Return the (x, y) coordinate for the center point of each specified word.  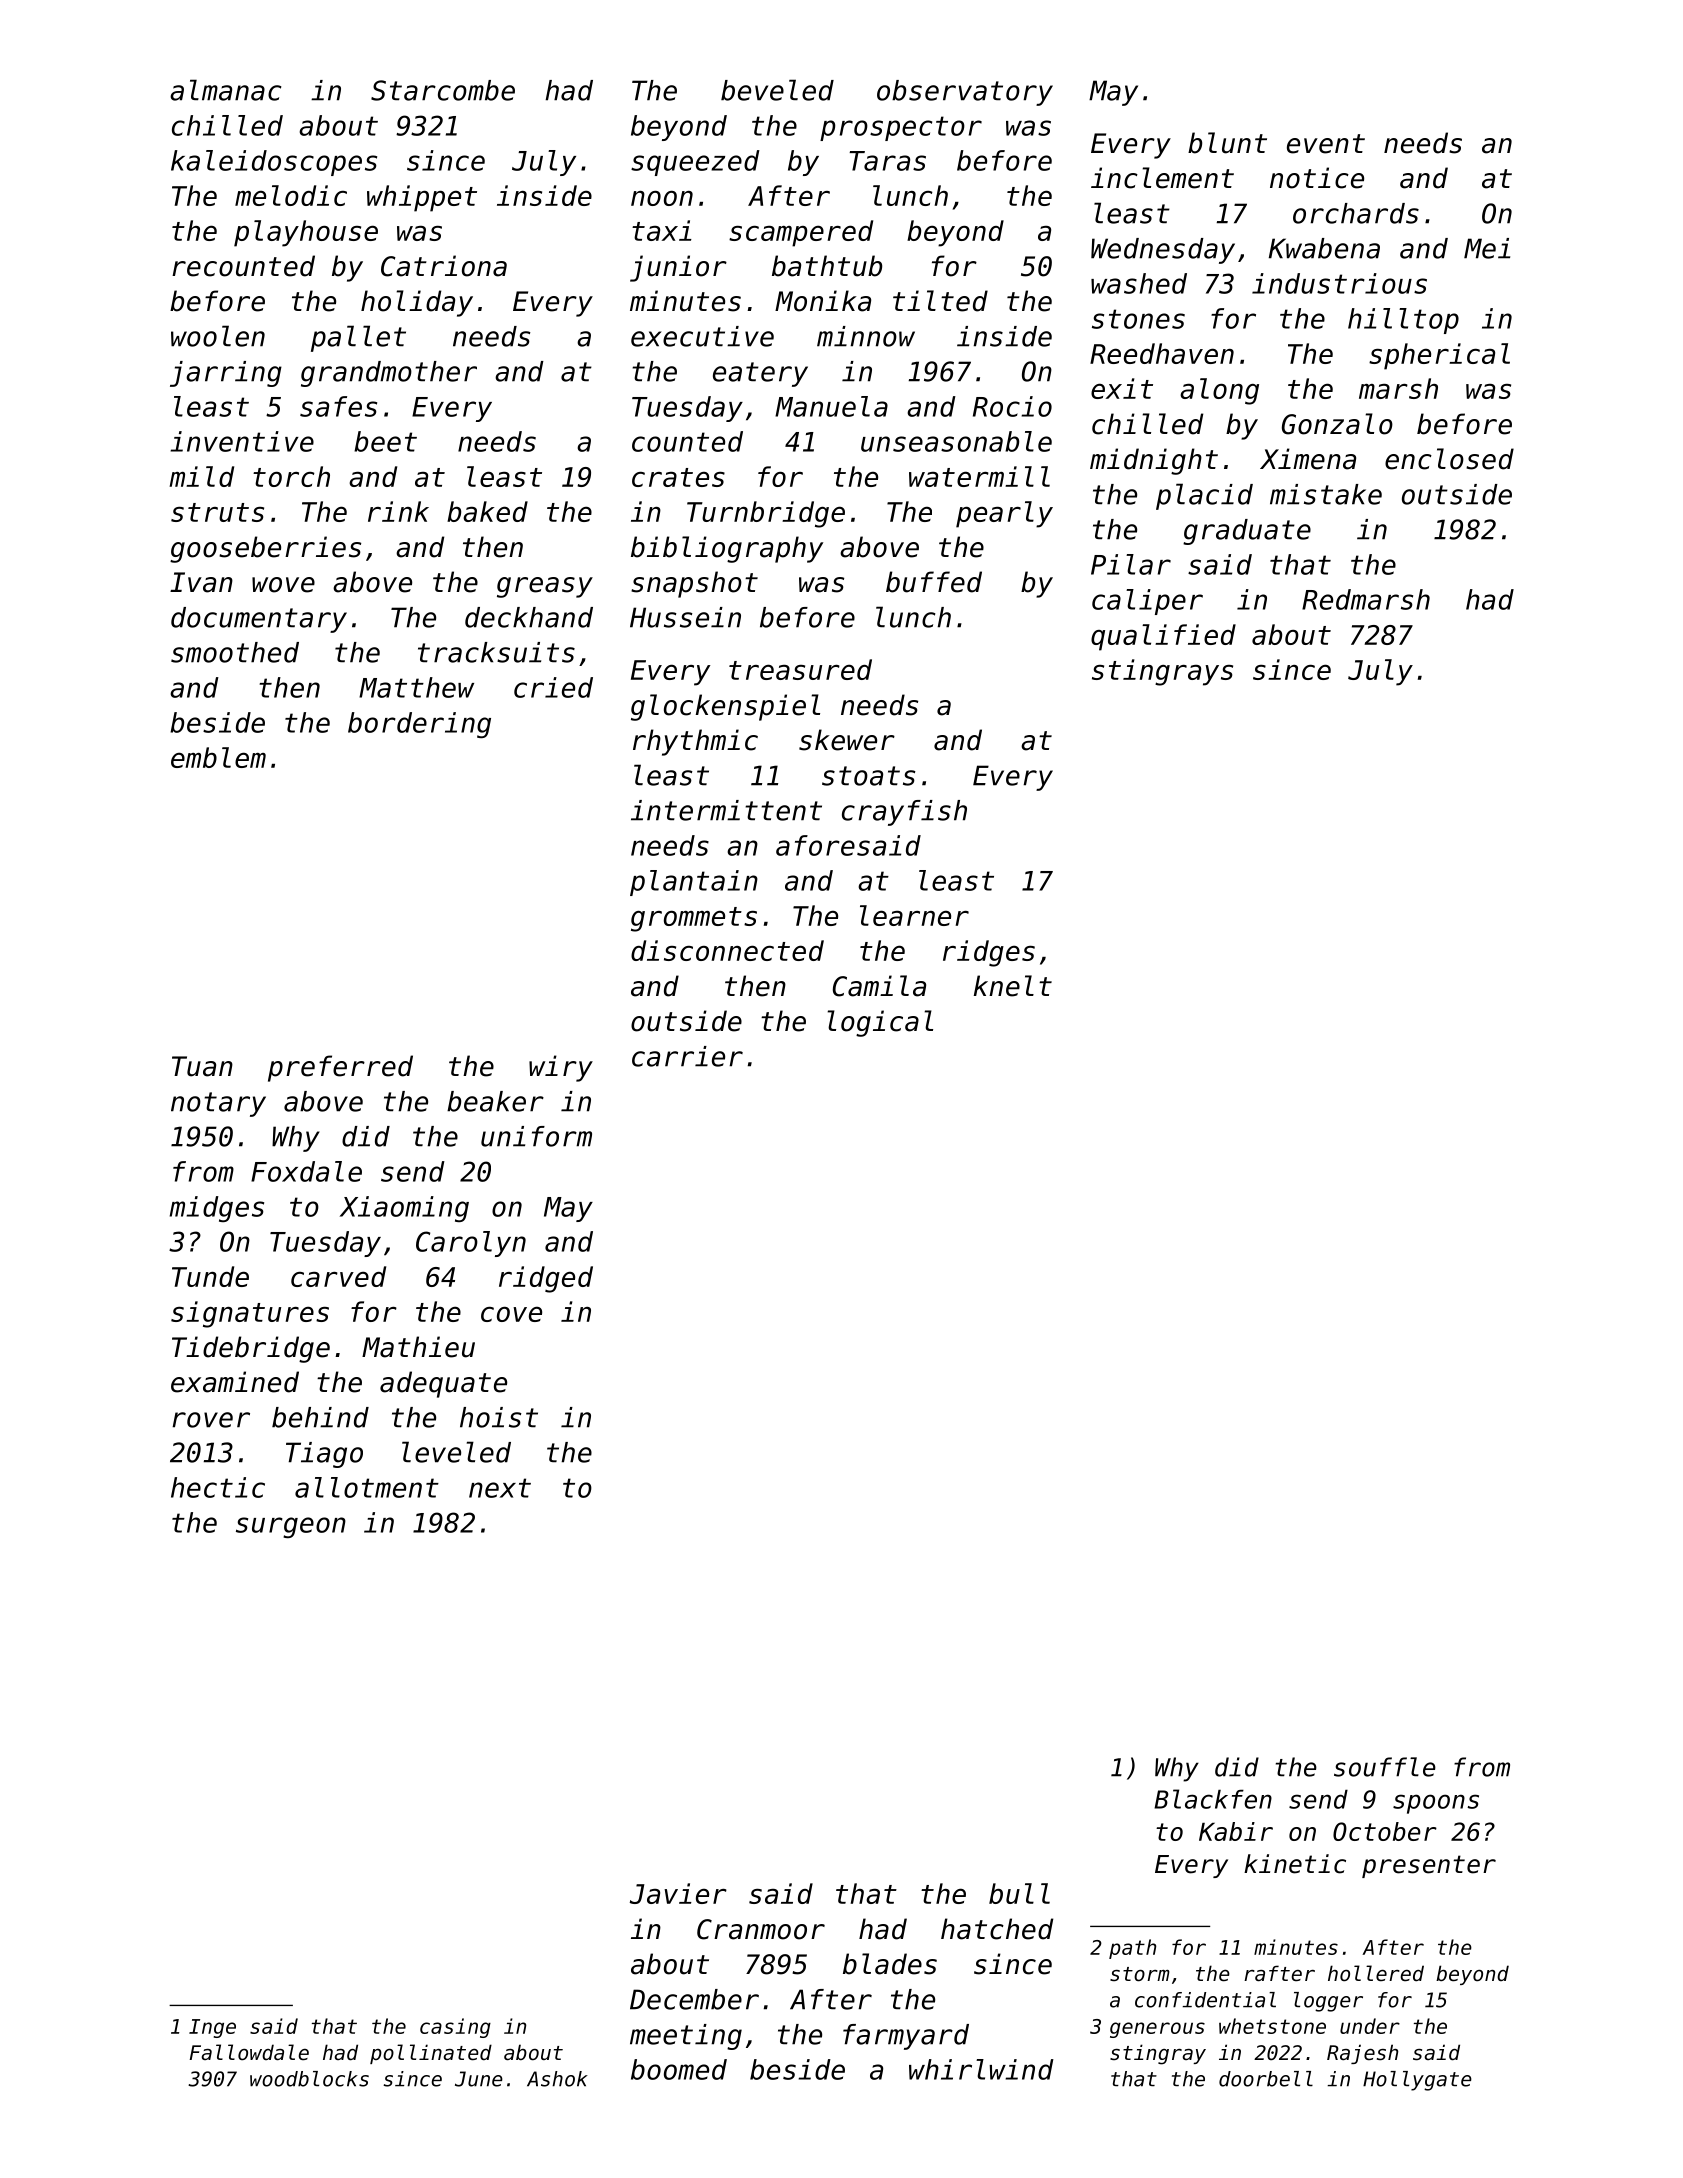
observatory (965, 93)
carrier (687, 1056)
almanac (225, 90)
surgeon (291, 1527)
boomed (679, 2069)
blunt (1227, 143)
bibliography (727, 549)
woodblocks (309, 2079)
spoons (1436, 1804)
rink (398, 511)
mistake (1326, 494)
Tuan (202, 1066)
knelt (1013, 986)
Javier (678, 1893)
